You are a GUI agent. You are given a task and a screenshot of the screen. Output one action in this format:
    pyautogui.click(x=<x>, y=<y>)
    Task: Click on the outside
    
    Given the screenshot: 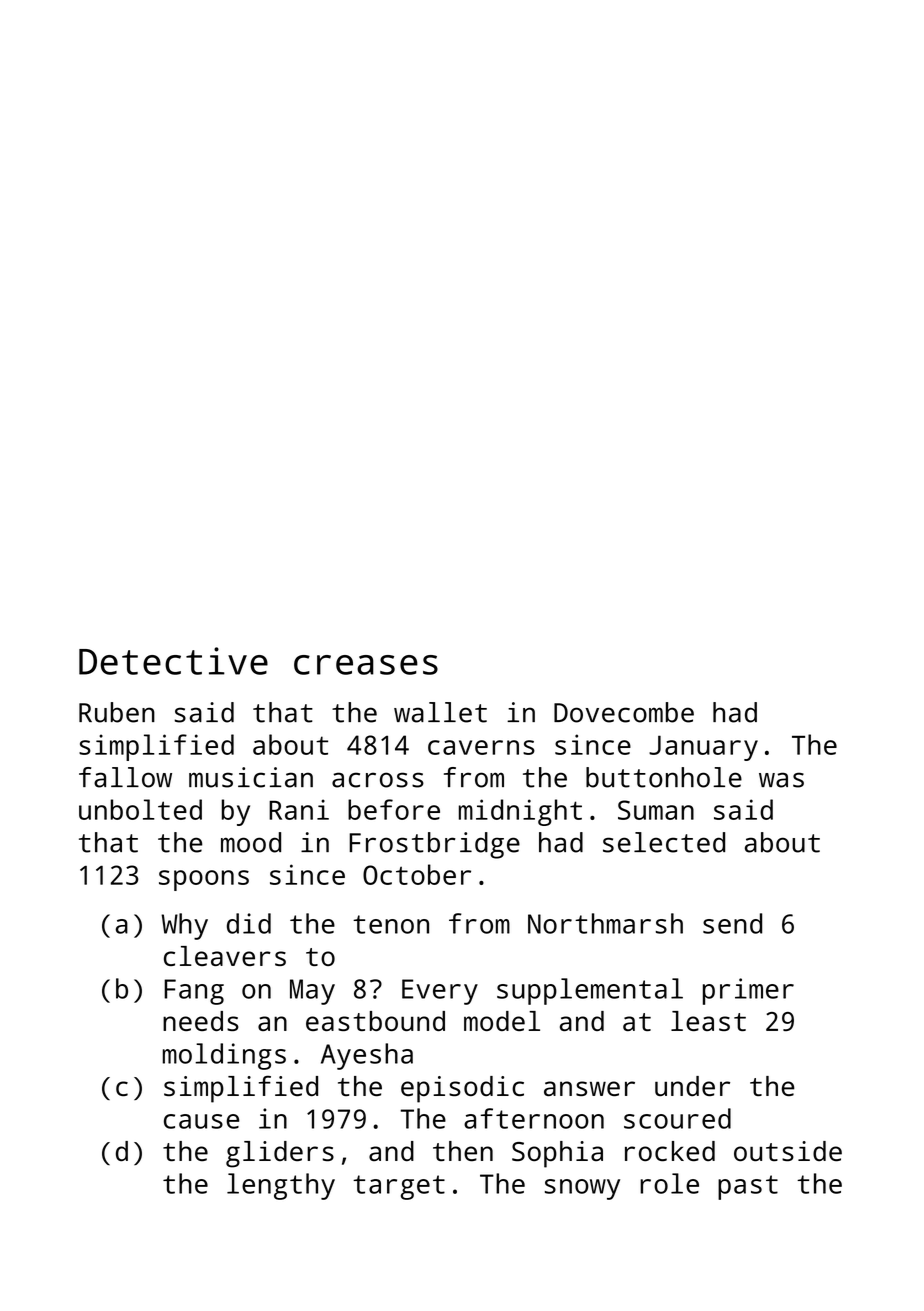 What is the action you would take?
    pyautogui.click(x=788, y=1151)
